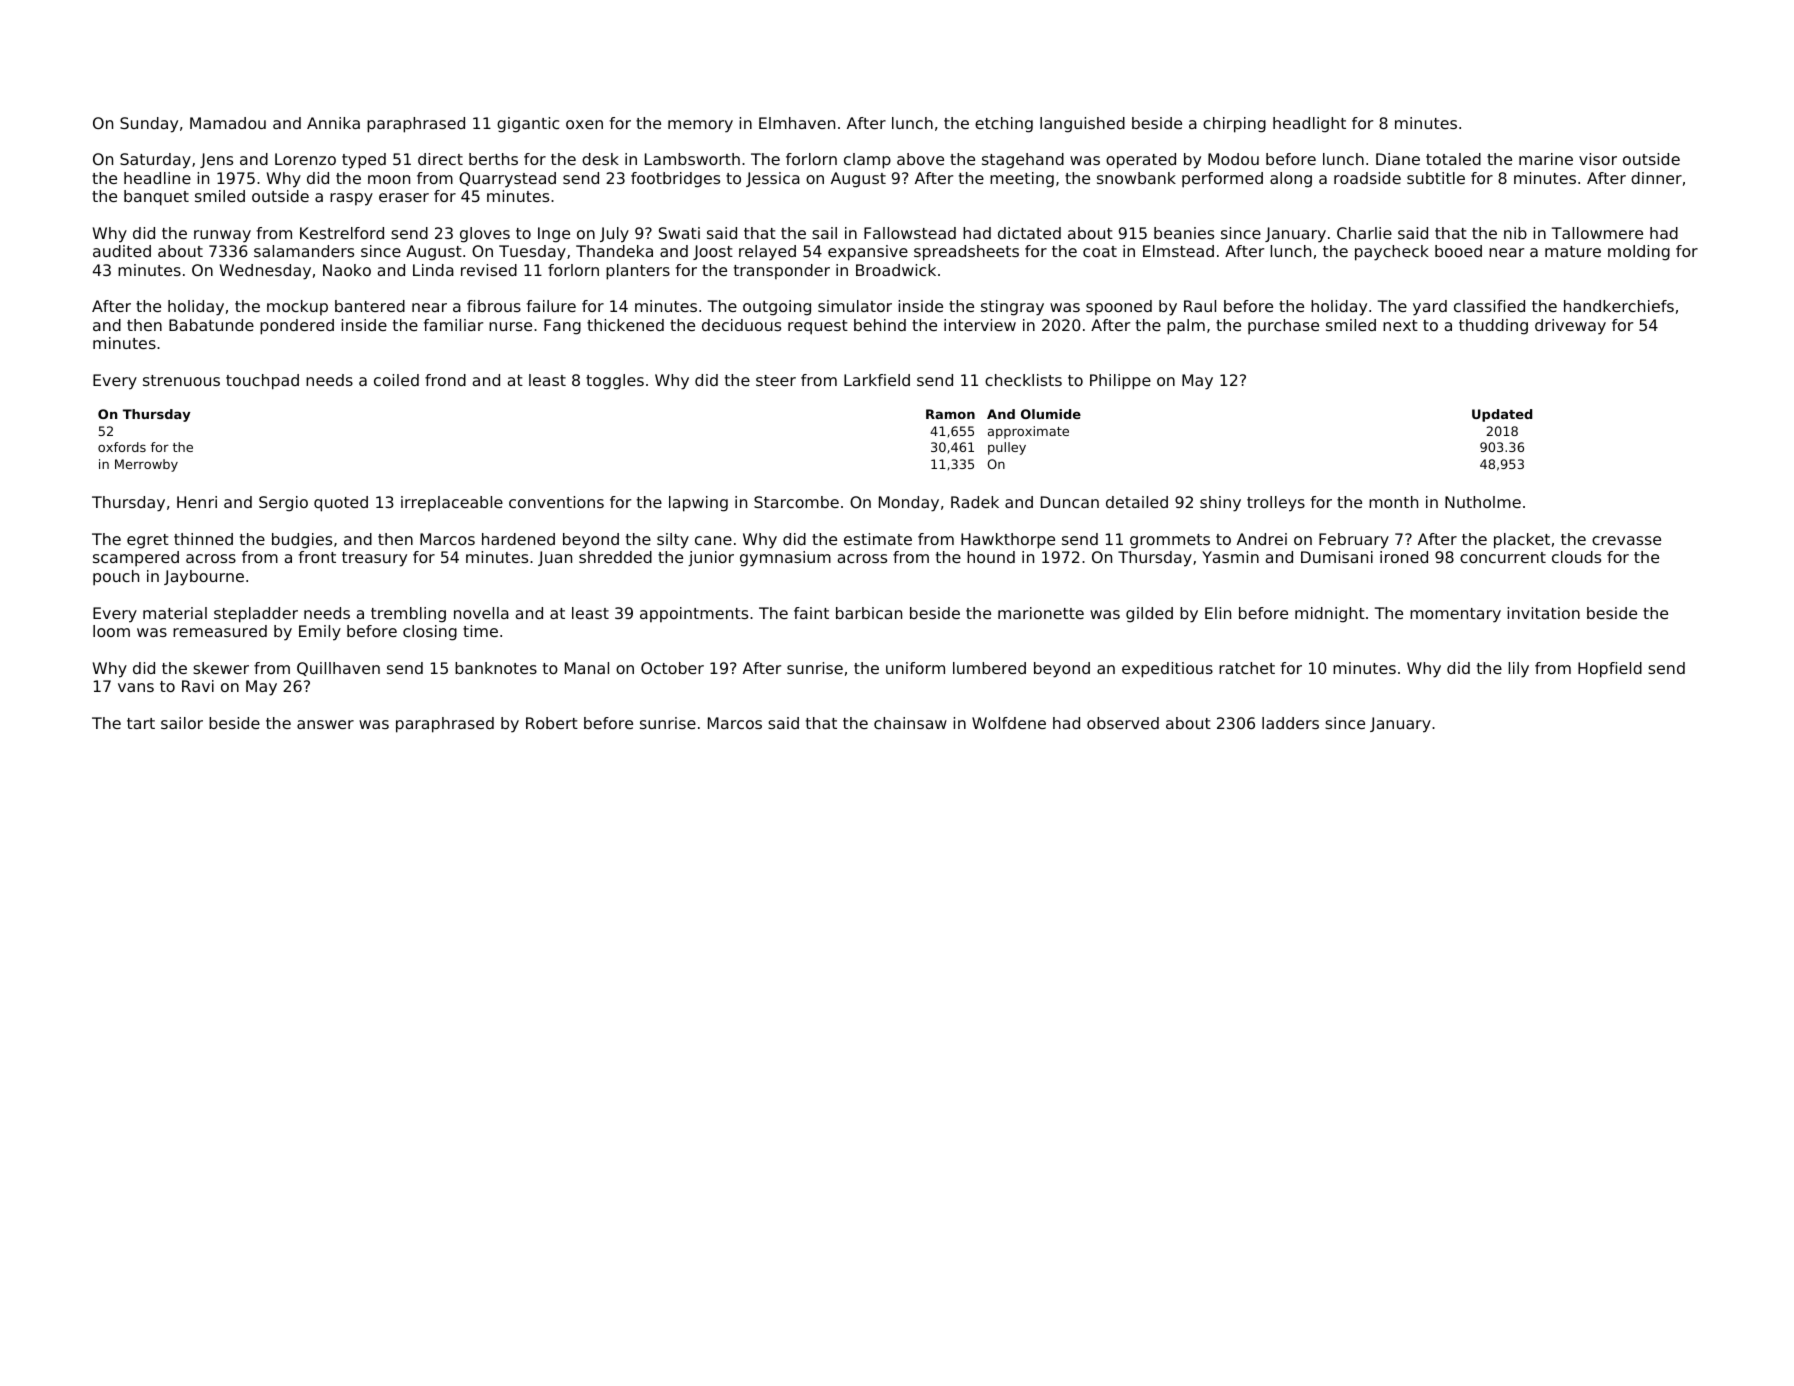  Describe the element at coordinates (136, 559) in the image. I see `scampered` at that location.
